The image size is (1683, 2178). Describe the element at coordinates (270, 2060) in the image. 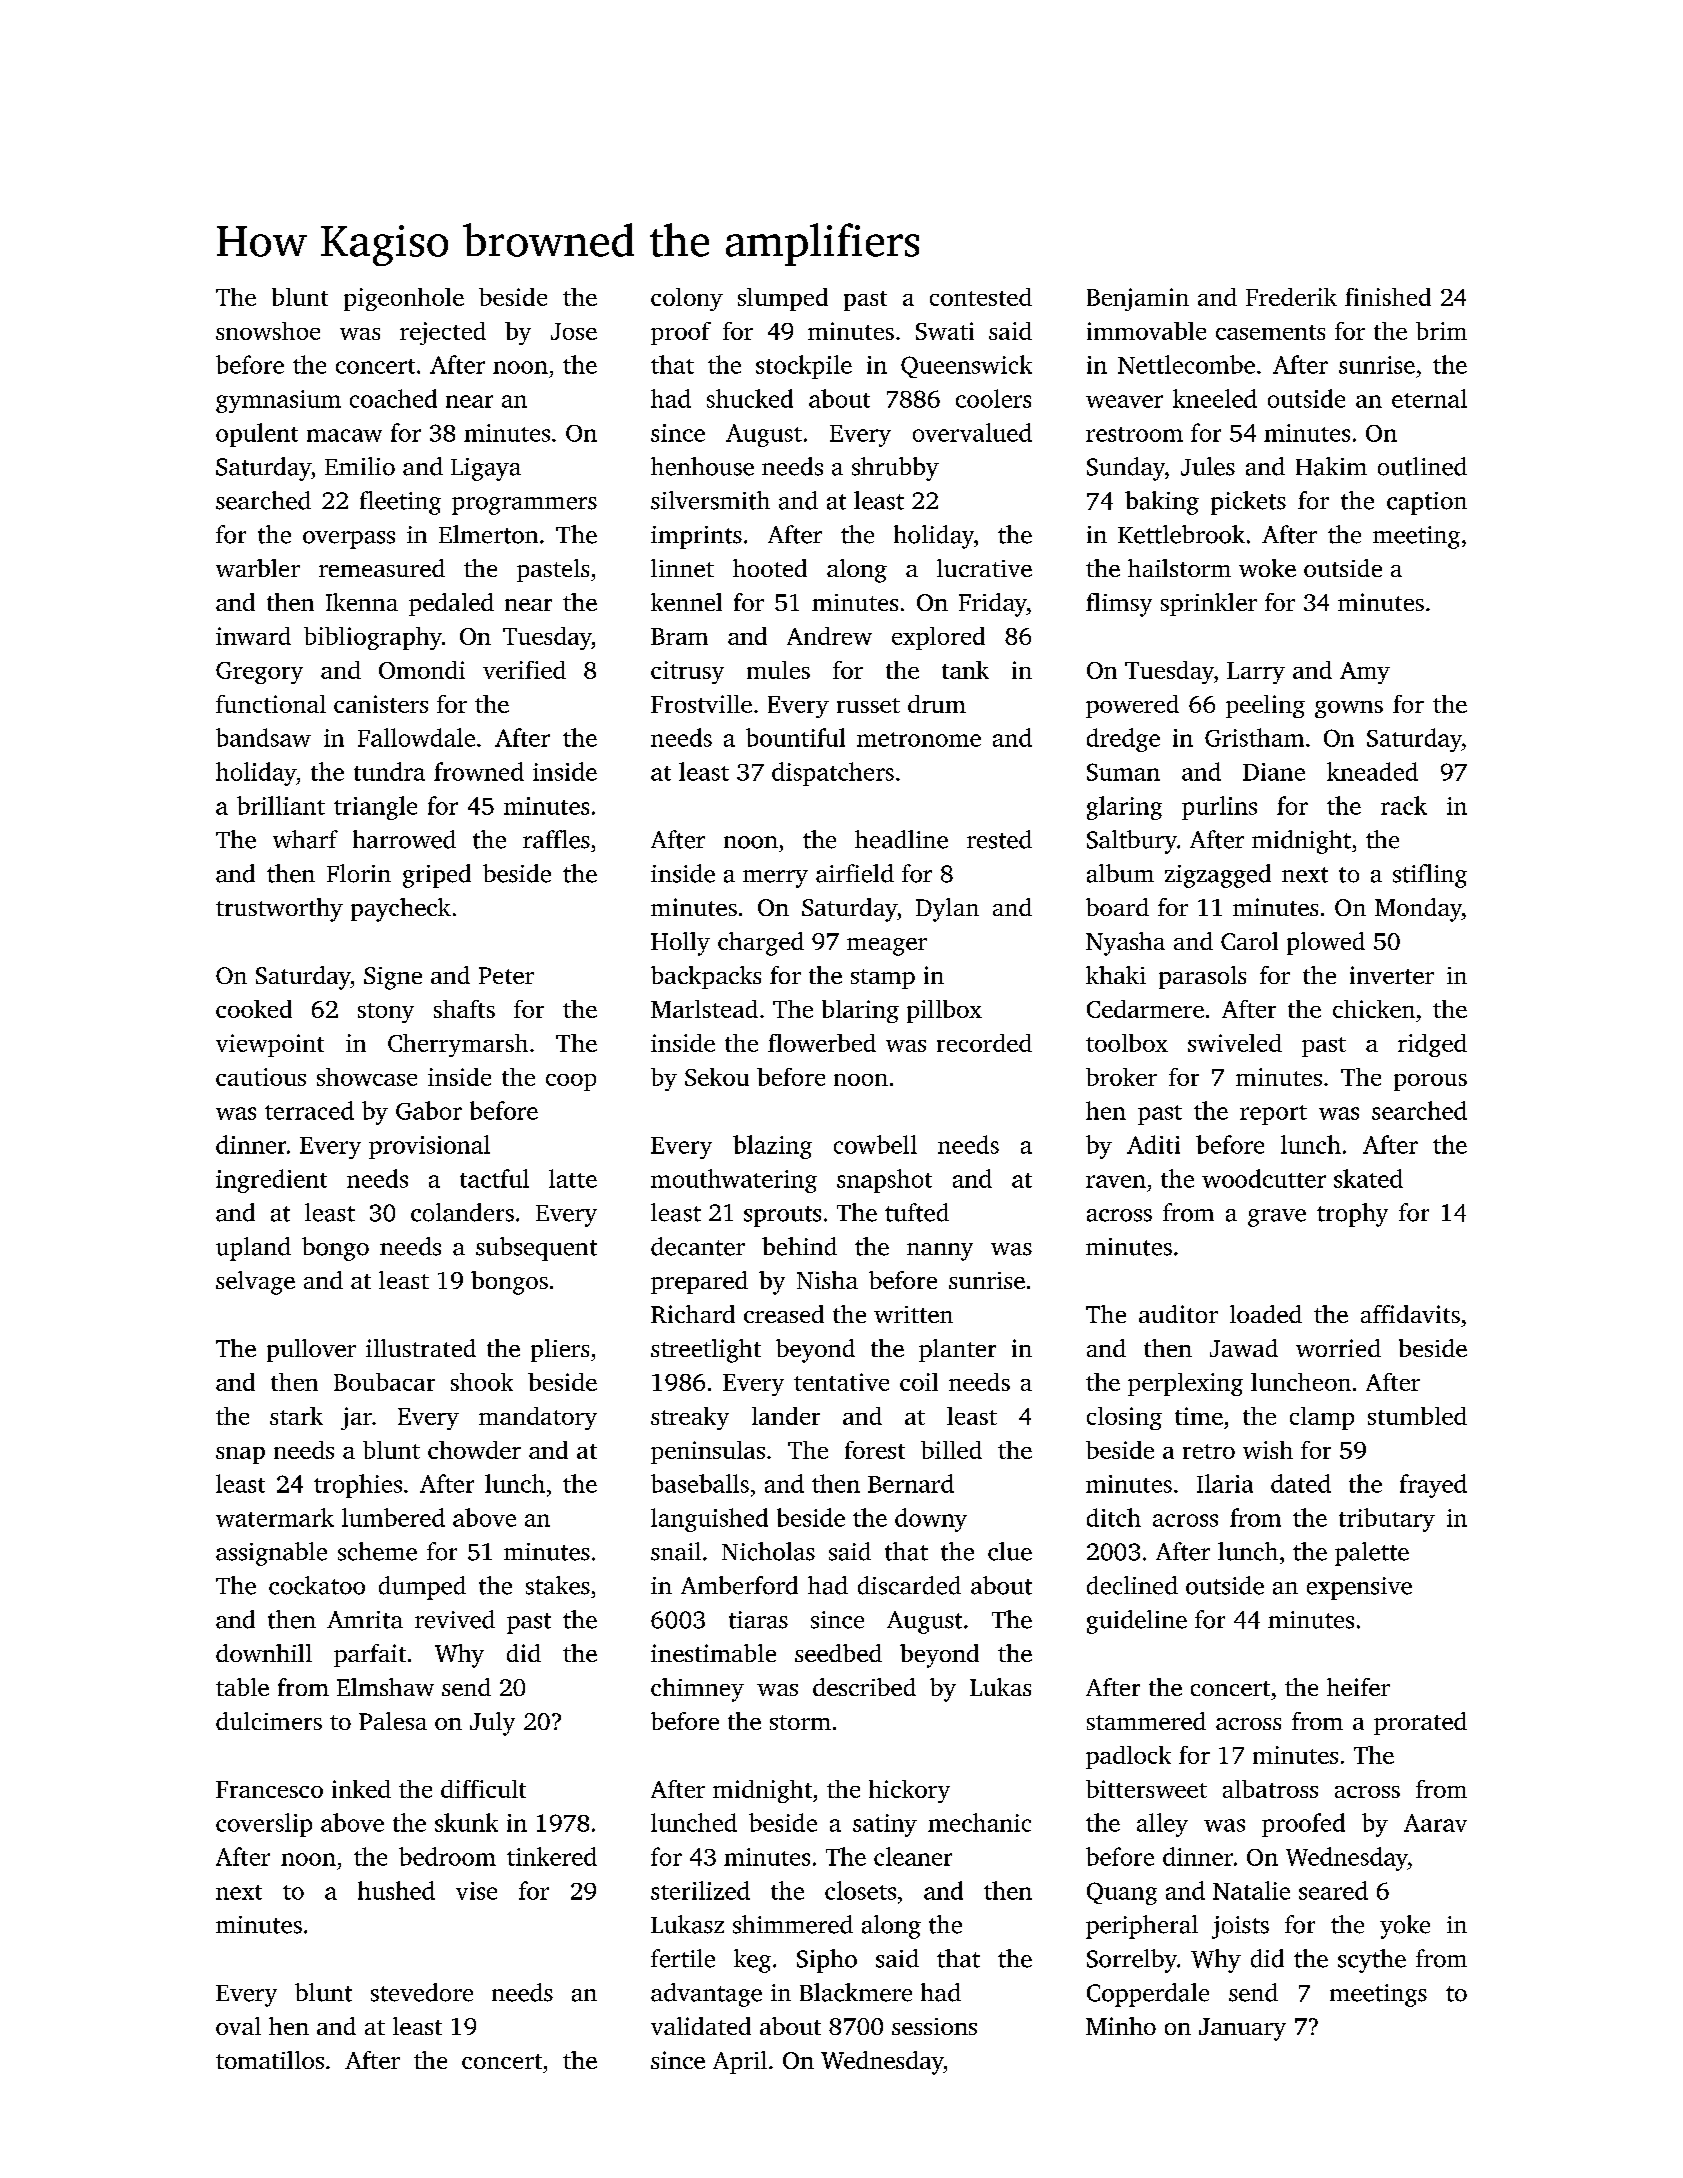

I see `tomatillos` at that location.
